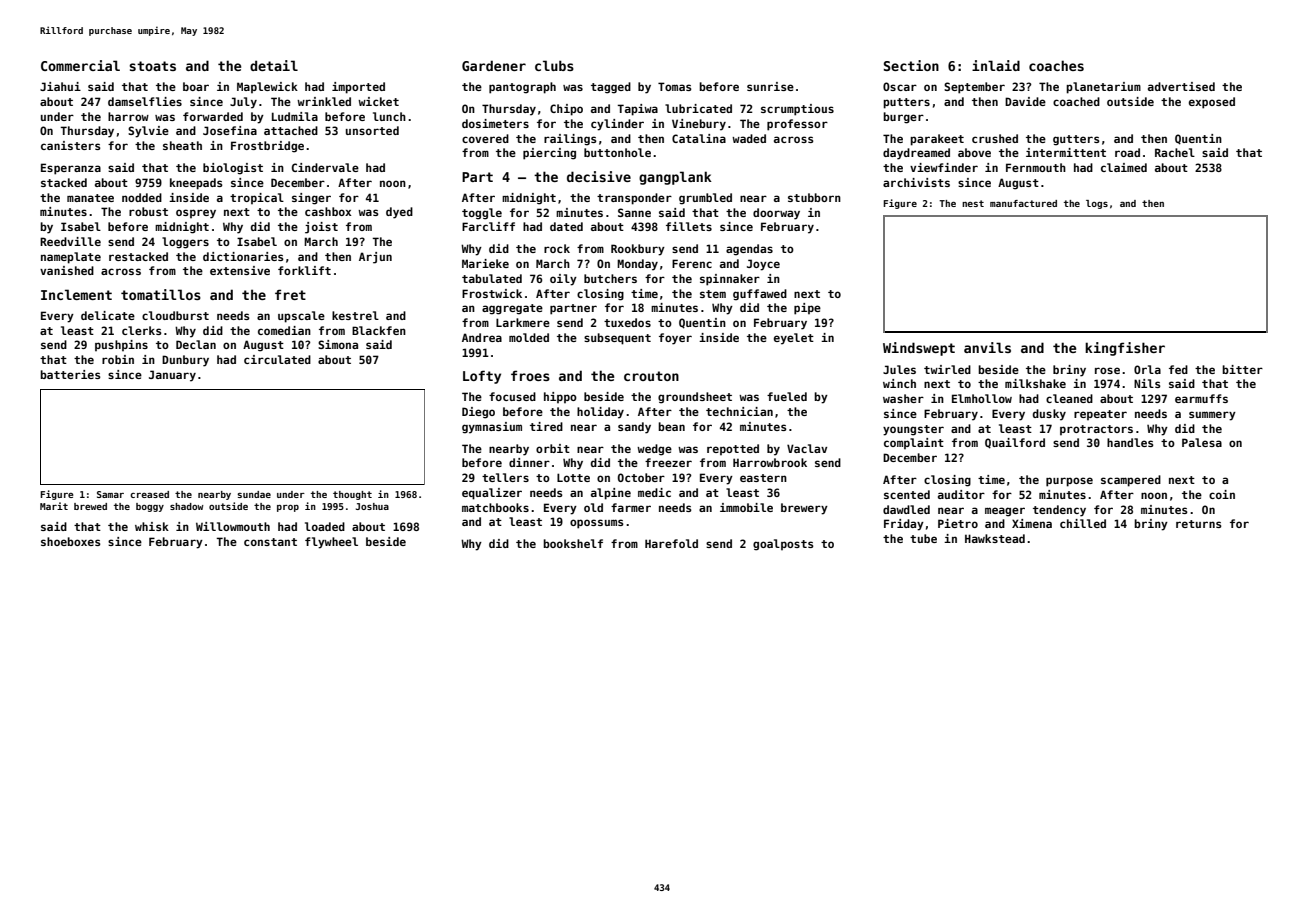 The height and width of the screenshot is (924, 1308). I want to click on Joyce, so click(763, 265).
